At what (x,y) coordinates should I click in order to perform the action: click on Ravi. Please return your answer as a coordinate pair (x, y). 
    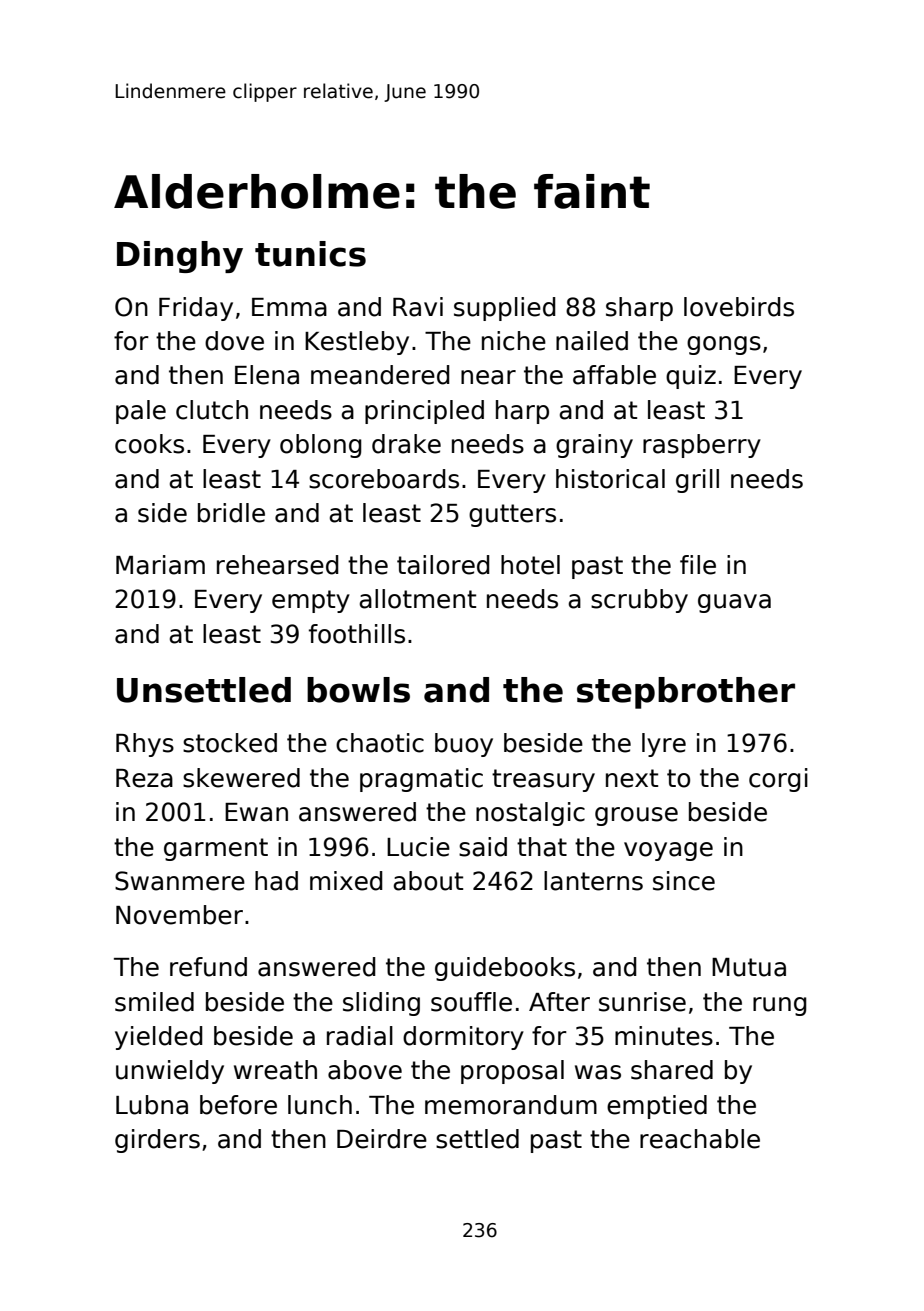
    Looking at the image, I should click on (418, 307).
